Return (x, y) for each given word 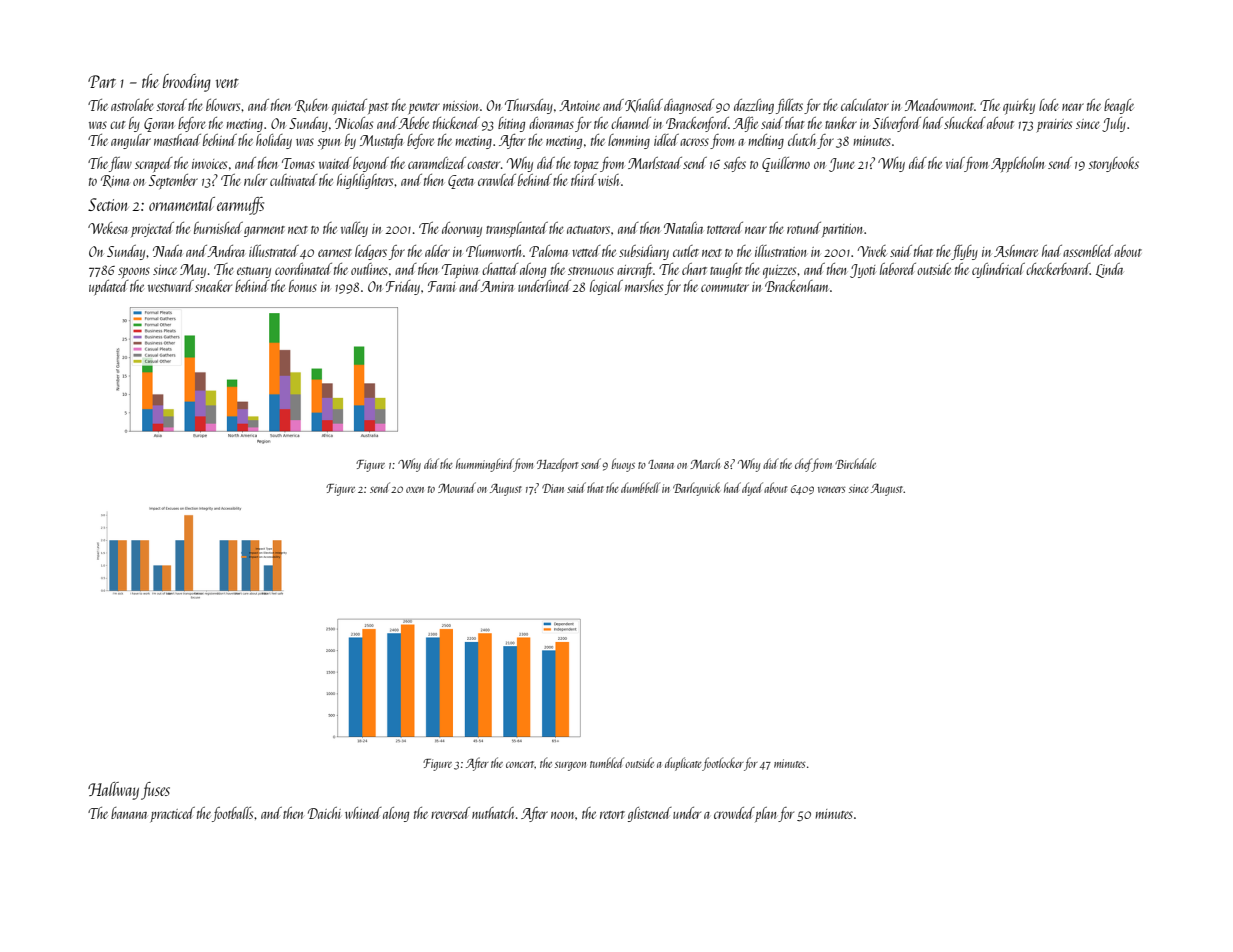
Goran (159, 125)
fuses (155, 791)
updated (109, 287)
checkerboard (1058, 269)
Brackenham (796, 286)
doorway (462, 229)
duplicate (683, 764)
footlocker (723, 764)
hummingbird (485, 465)
